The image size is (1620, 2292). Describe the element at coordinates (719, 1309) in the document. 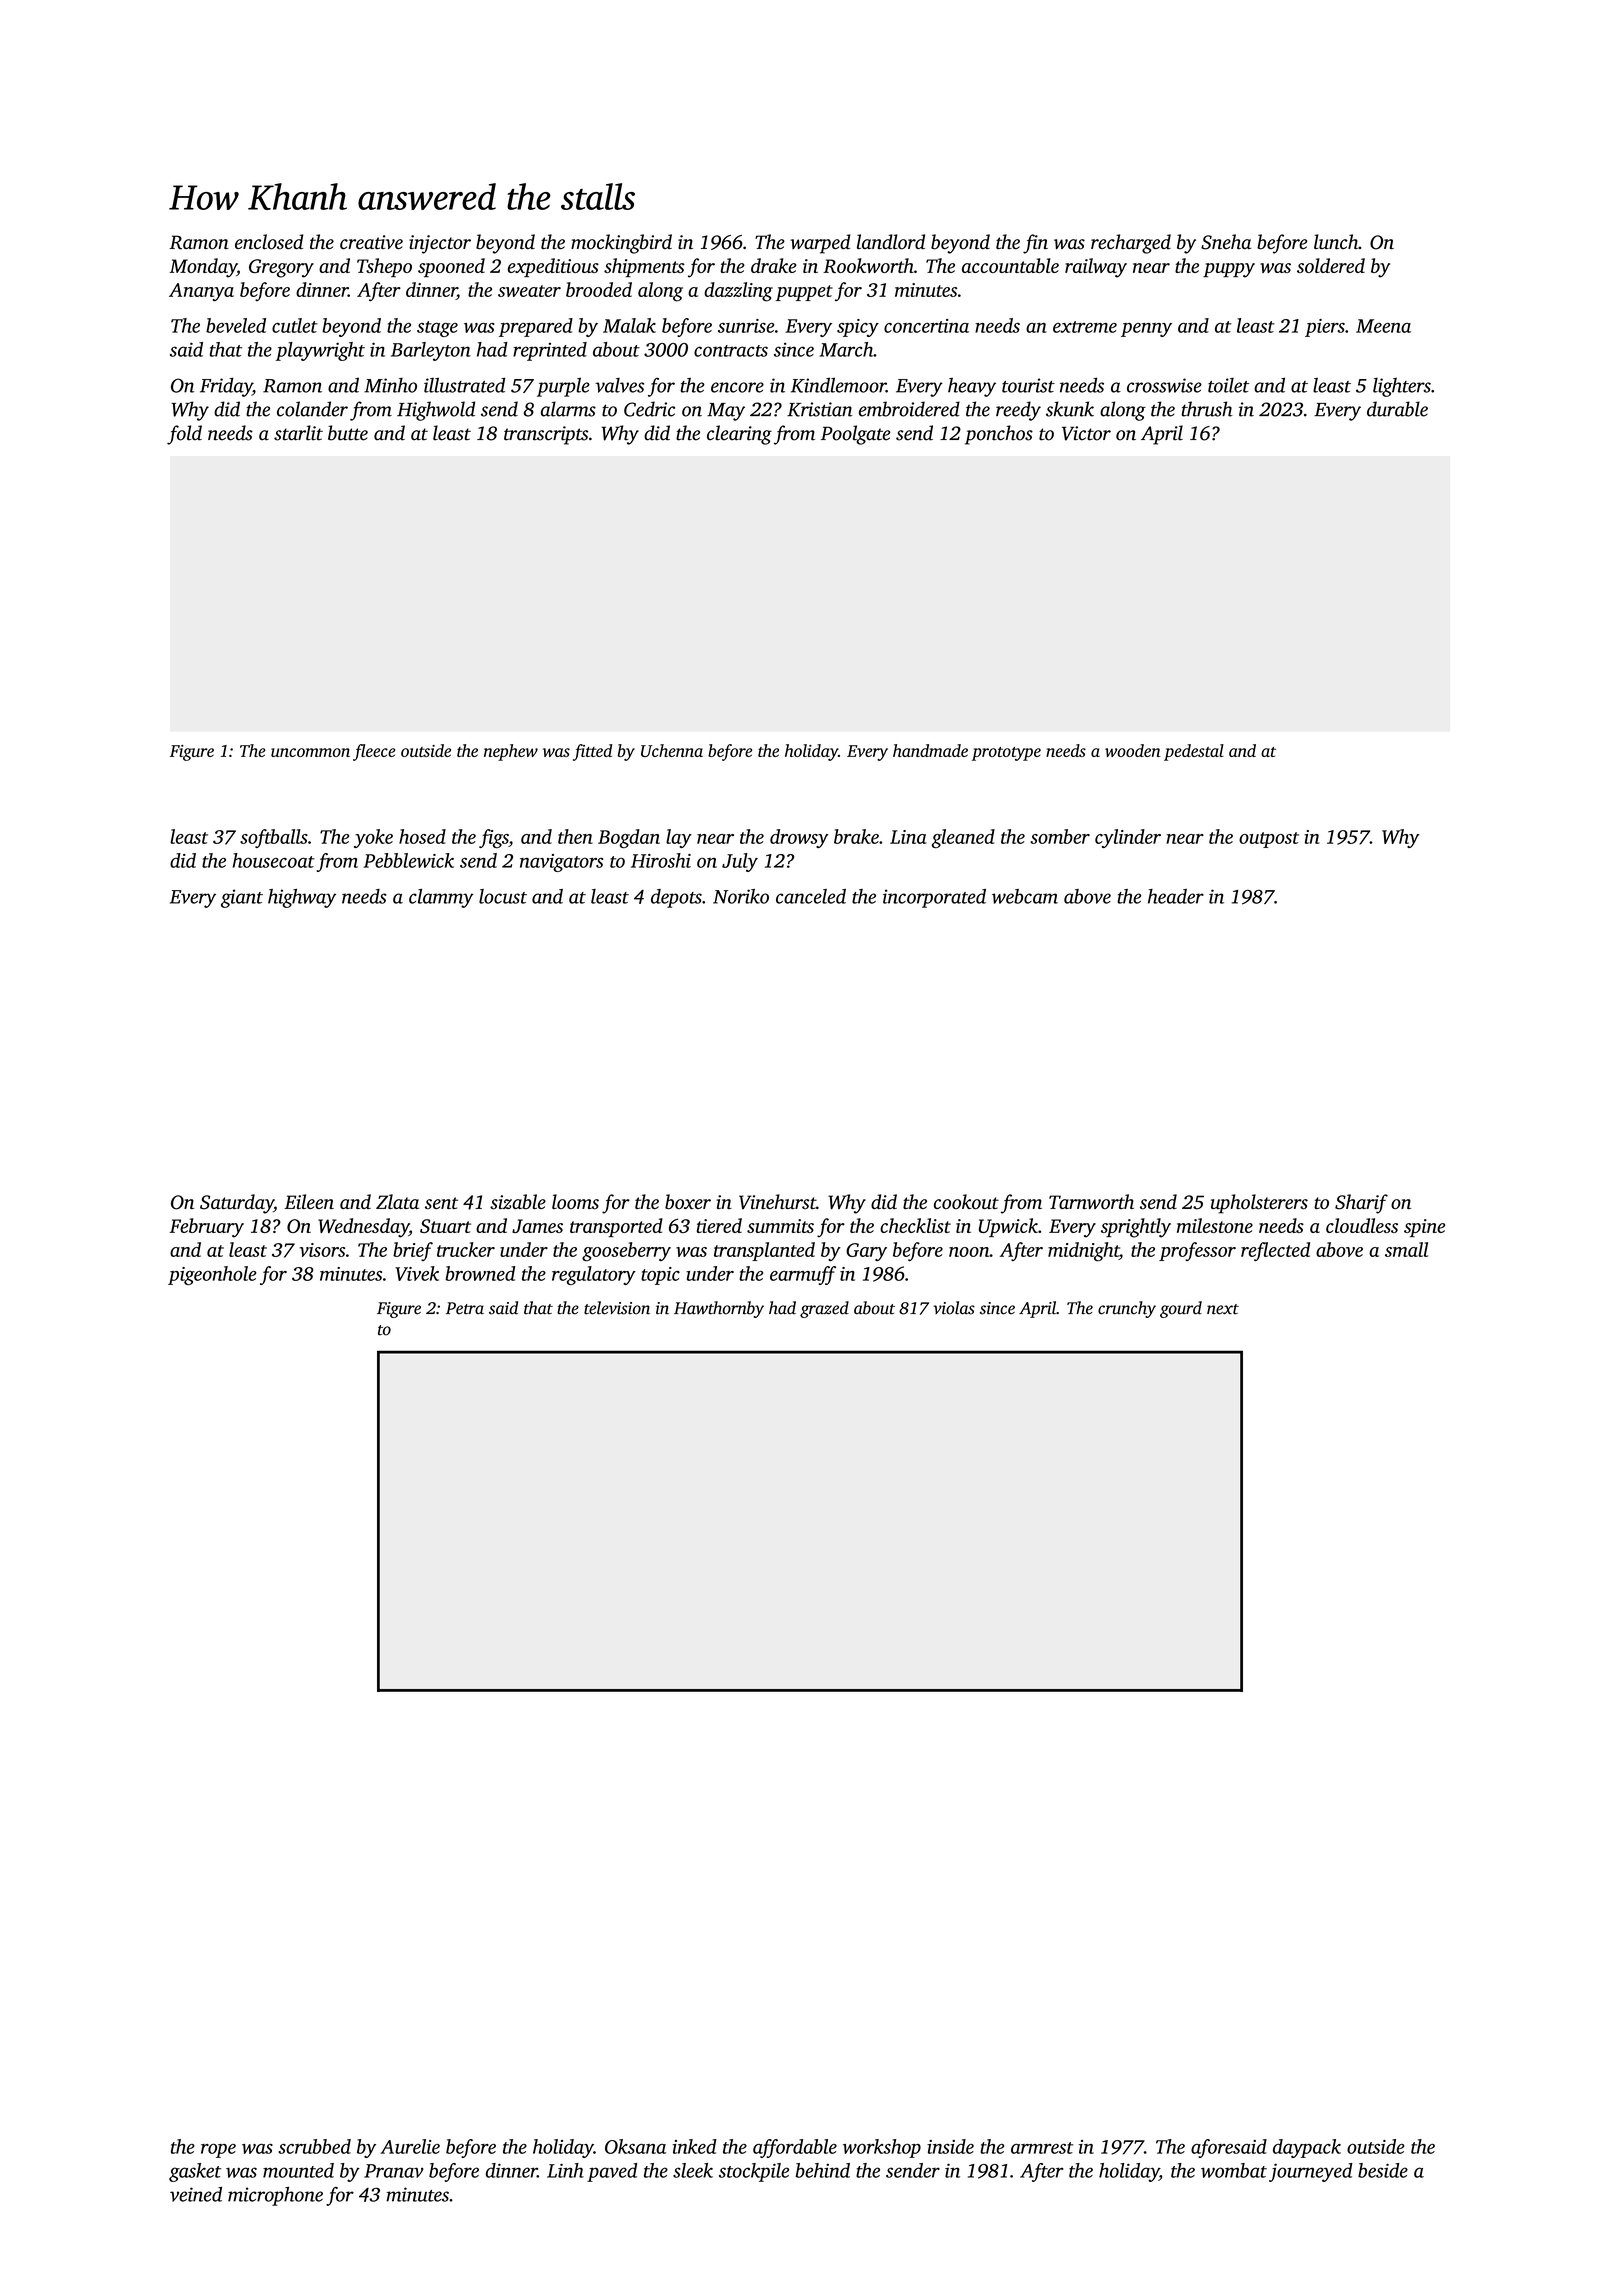

I see `Hawthornby` at that location.
